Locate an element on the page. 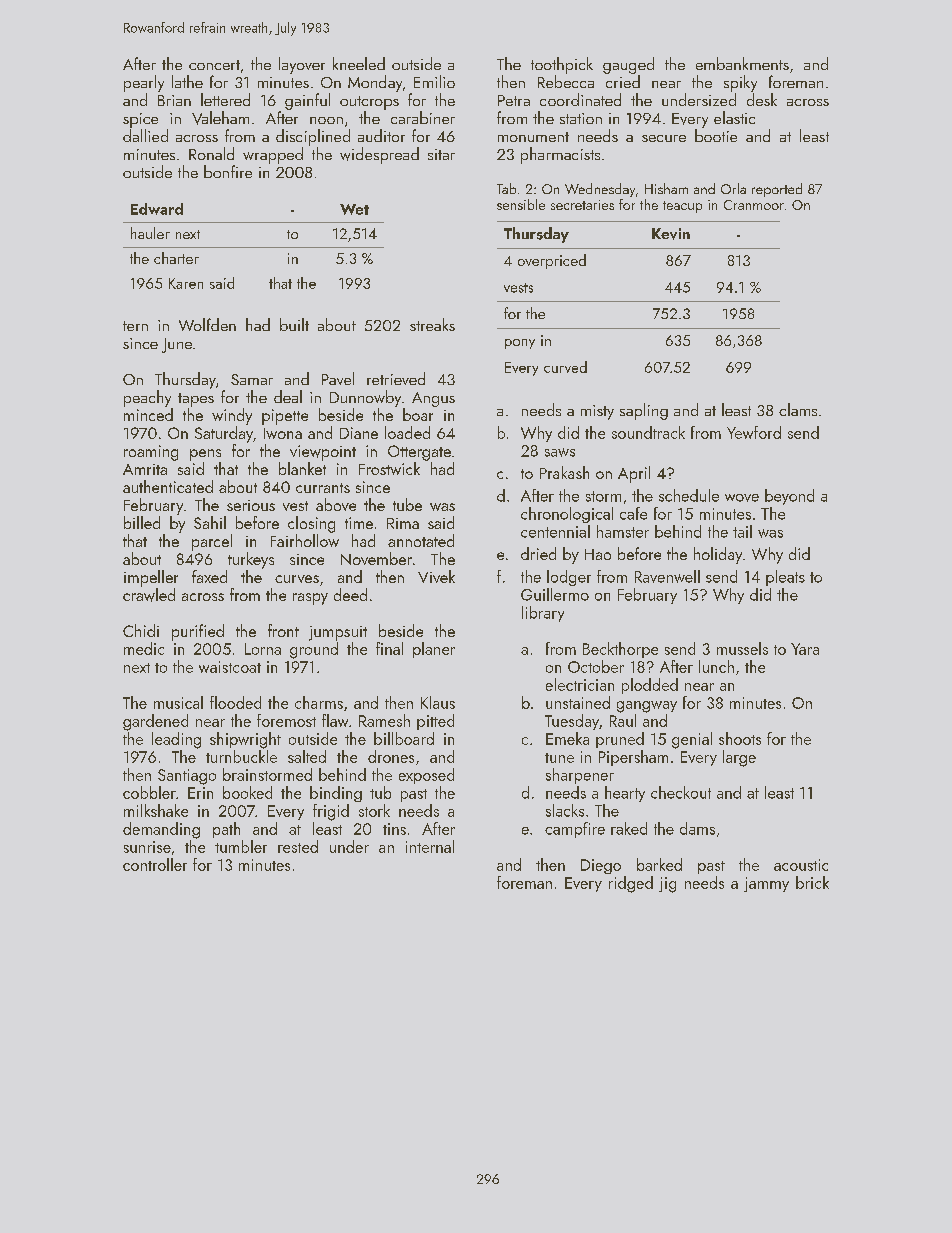 This image has height=1233, width=952. Yara is located at coordinates (805, 649).
